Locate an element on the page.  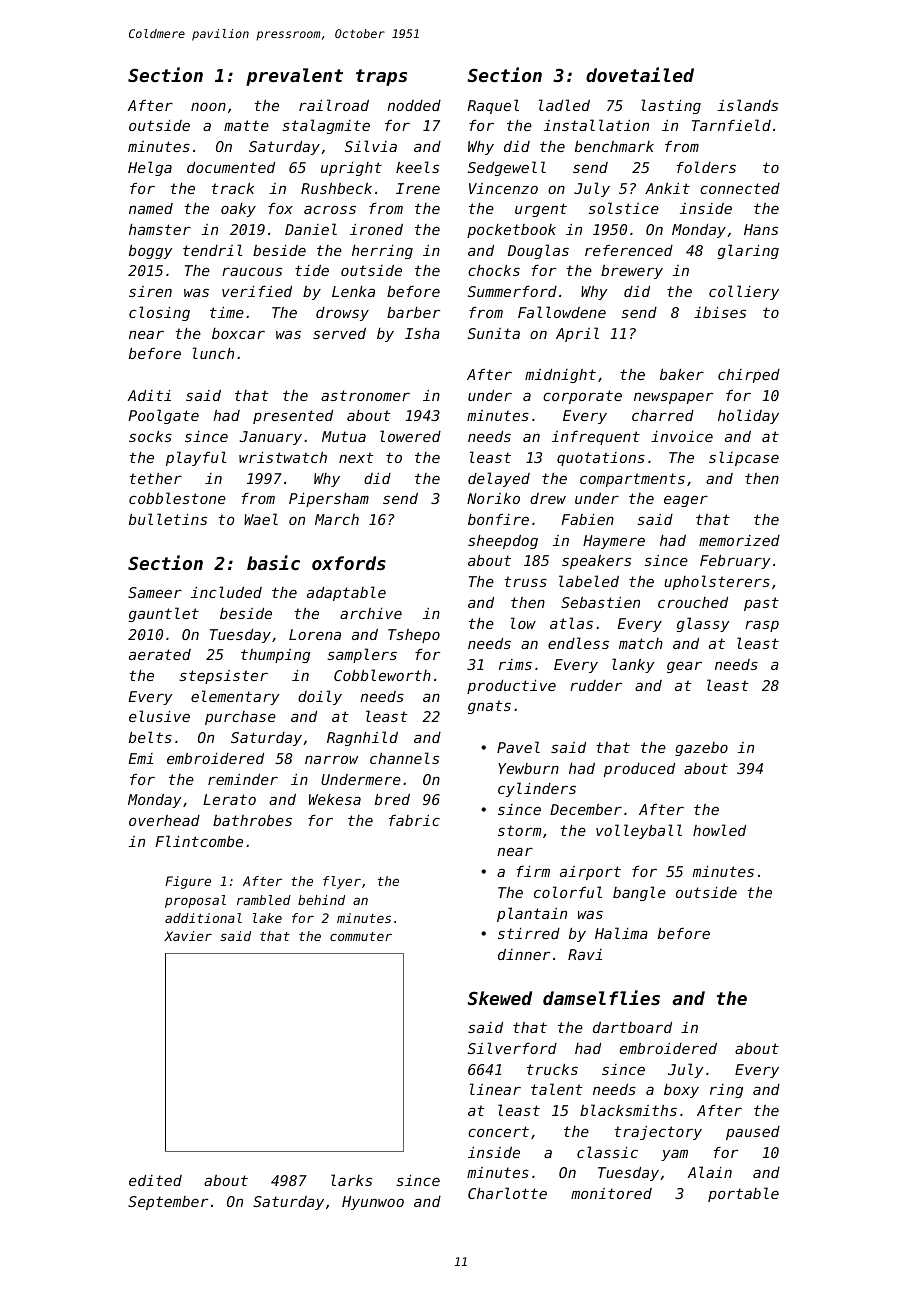
fabric is located at coordinates (414, 820).
